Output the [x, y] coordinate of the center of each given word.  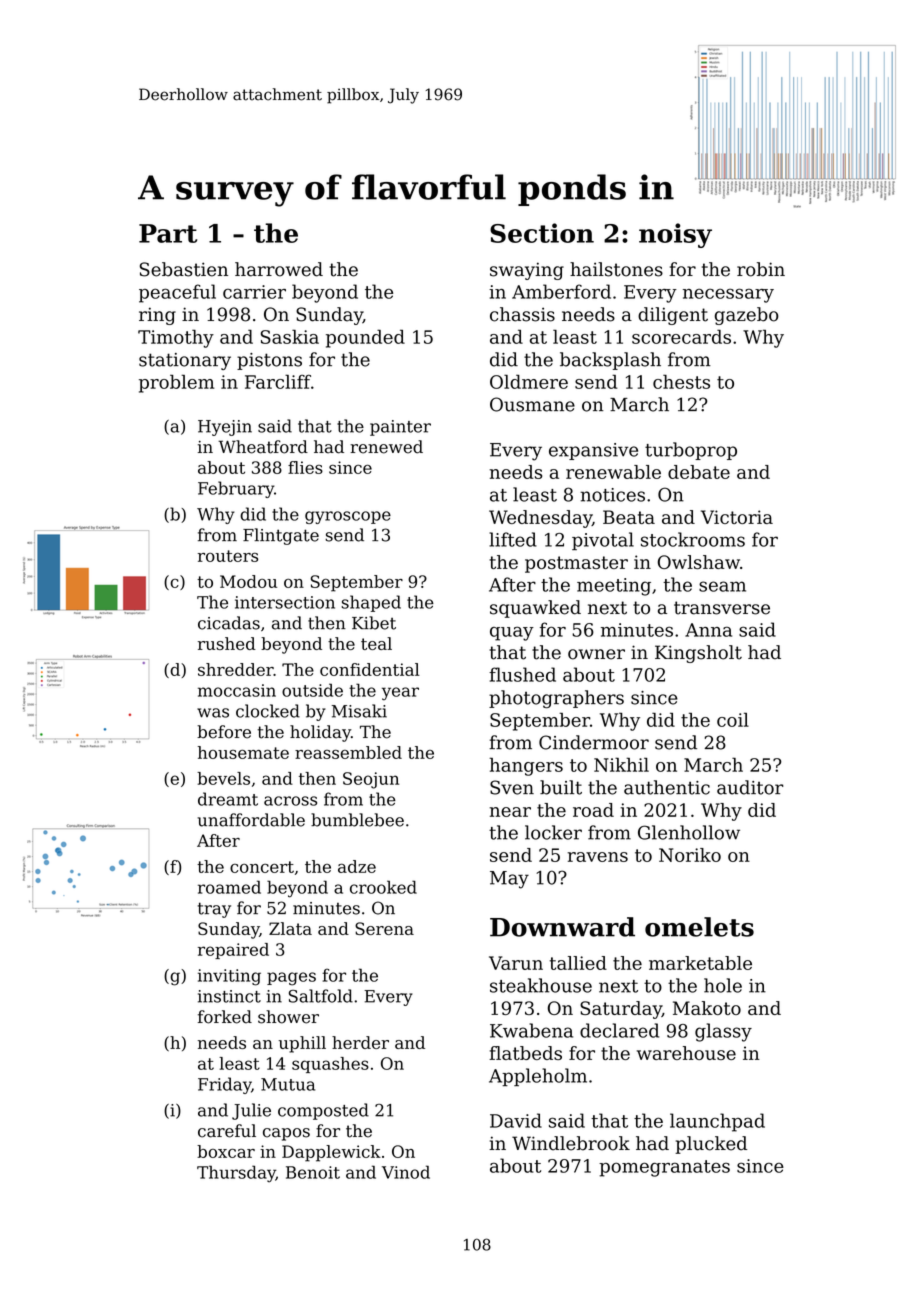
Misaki [359, 711]
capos [286, 1134]
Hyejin [225, 428]
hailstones [616, 269]
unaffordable [251, 820]
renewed [386, 447]
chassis [522, 314]
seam [722, 586]
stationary [185, 361]
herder [360, 1042]
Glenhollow [689, 832]
